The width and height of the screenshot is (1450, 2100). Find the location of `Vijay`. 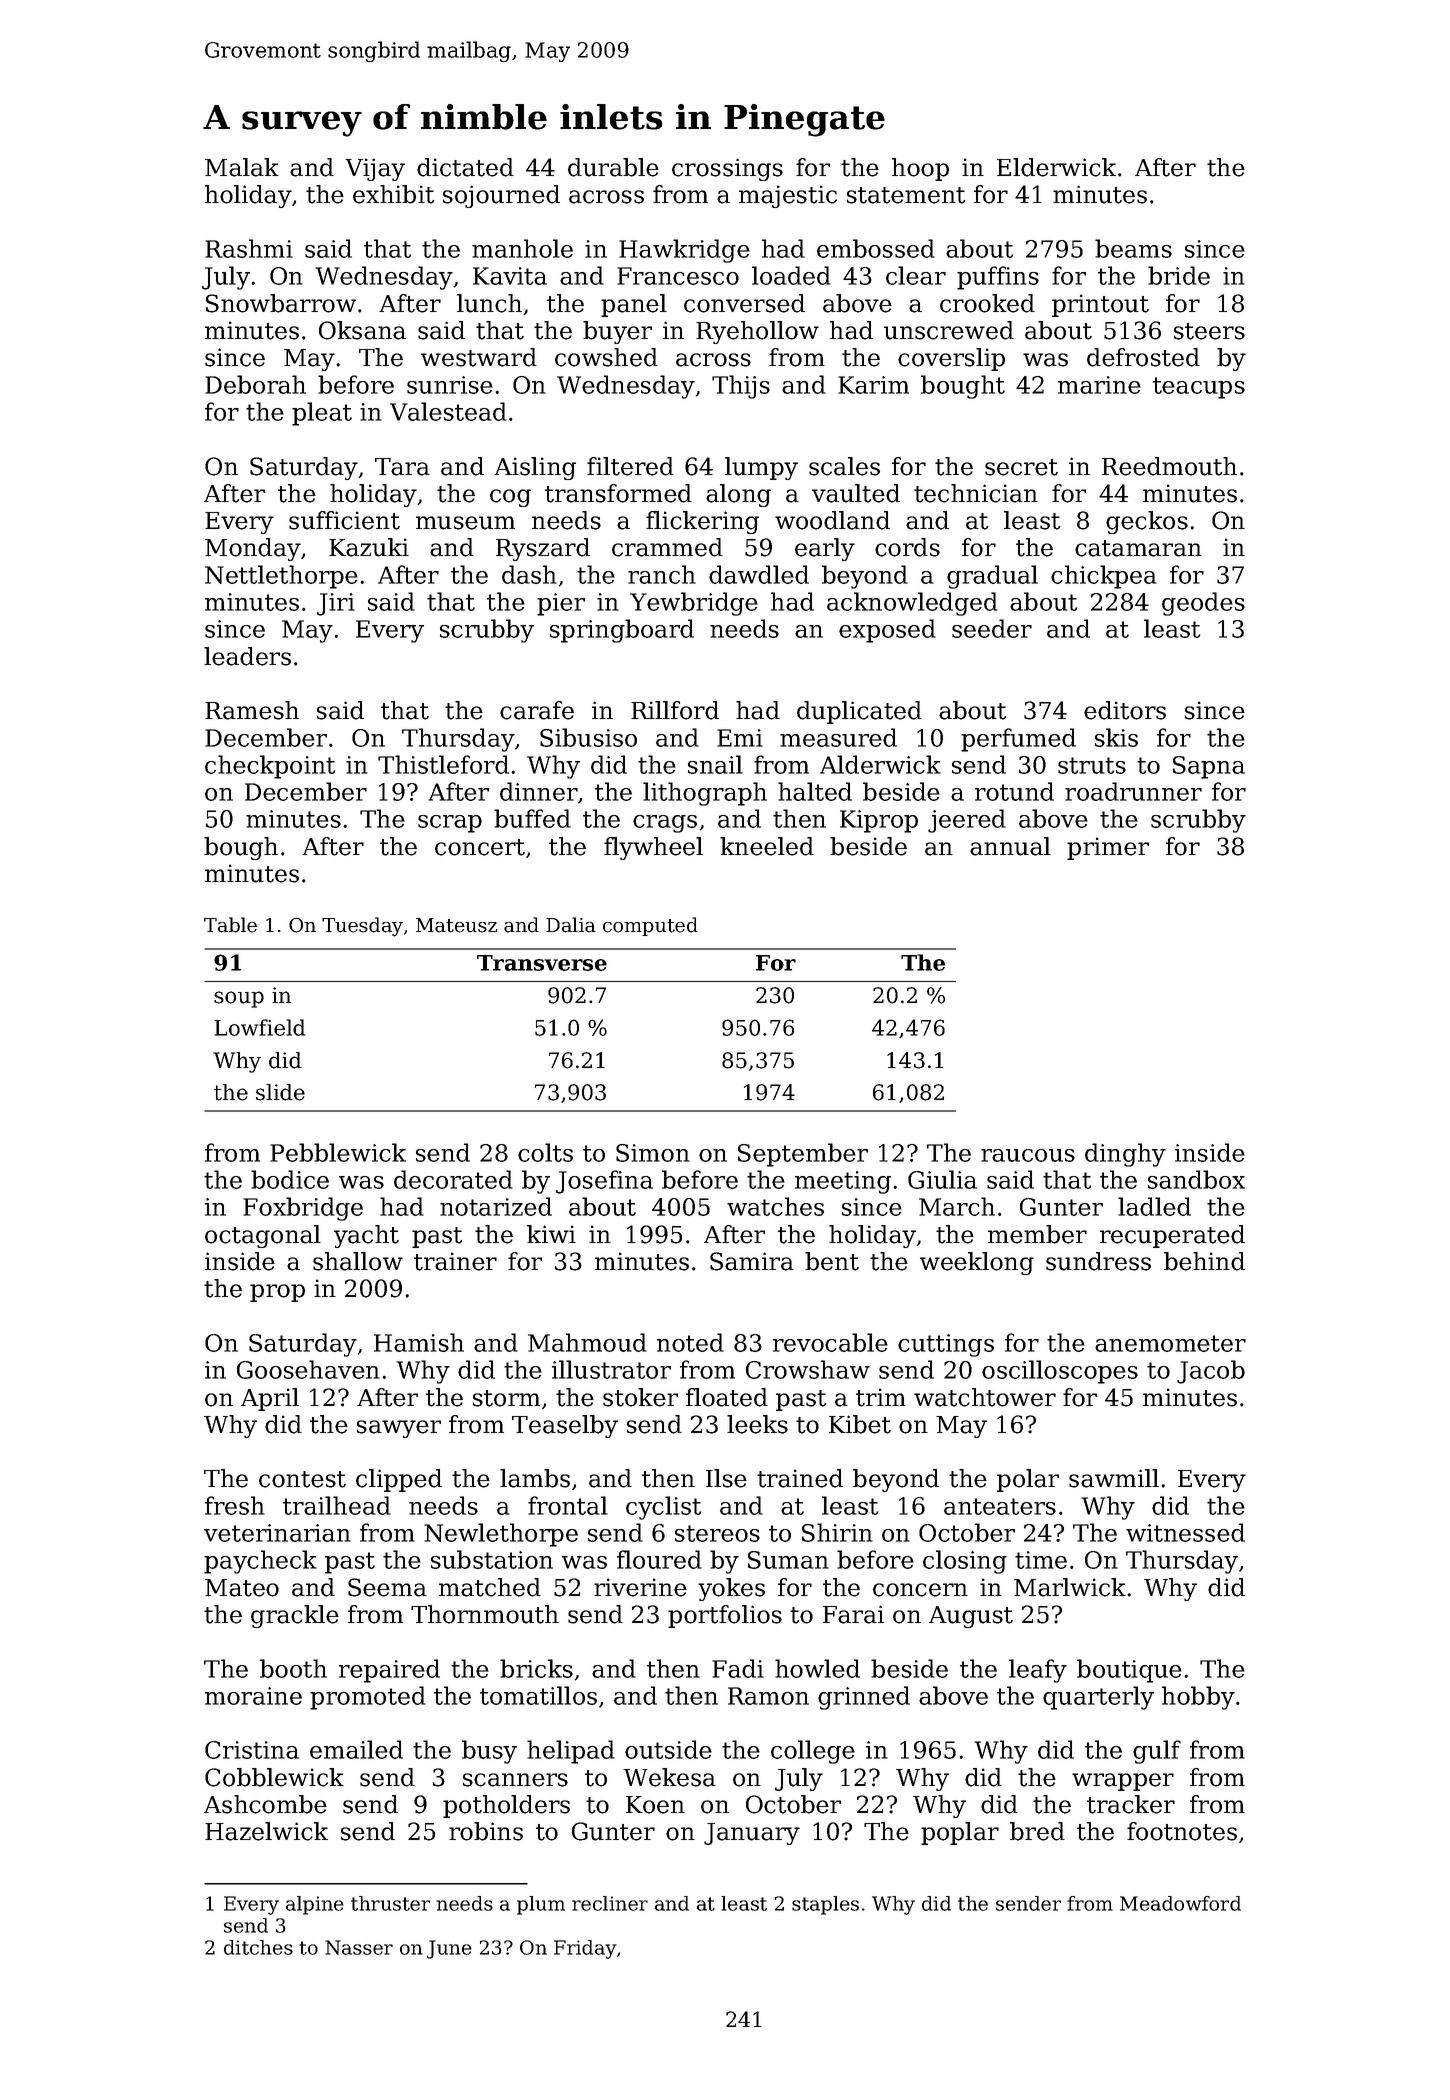

Vijay is located at coordinates (375, 169).
